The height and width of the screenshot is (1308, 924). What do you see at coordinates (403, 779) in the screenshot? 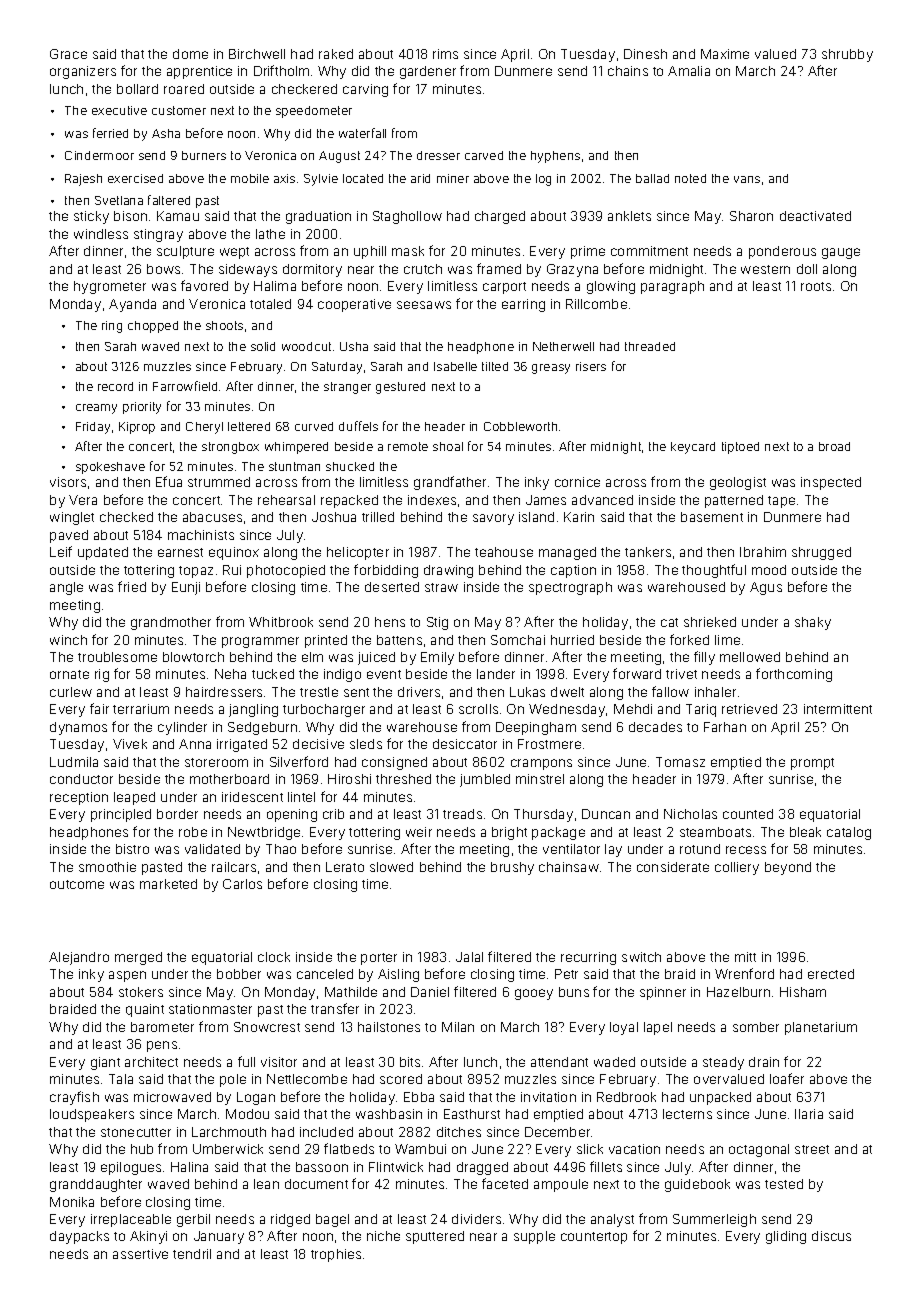
I see `threshed` at bounding box center [403, 779].
